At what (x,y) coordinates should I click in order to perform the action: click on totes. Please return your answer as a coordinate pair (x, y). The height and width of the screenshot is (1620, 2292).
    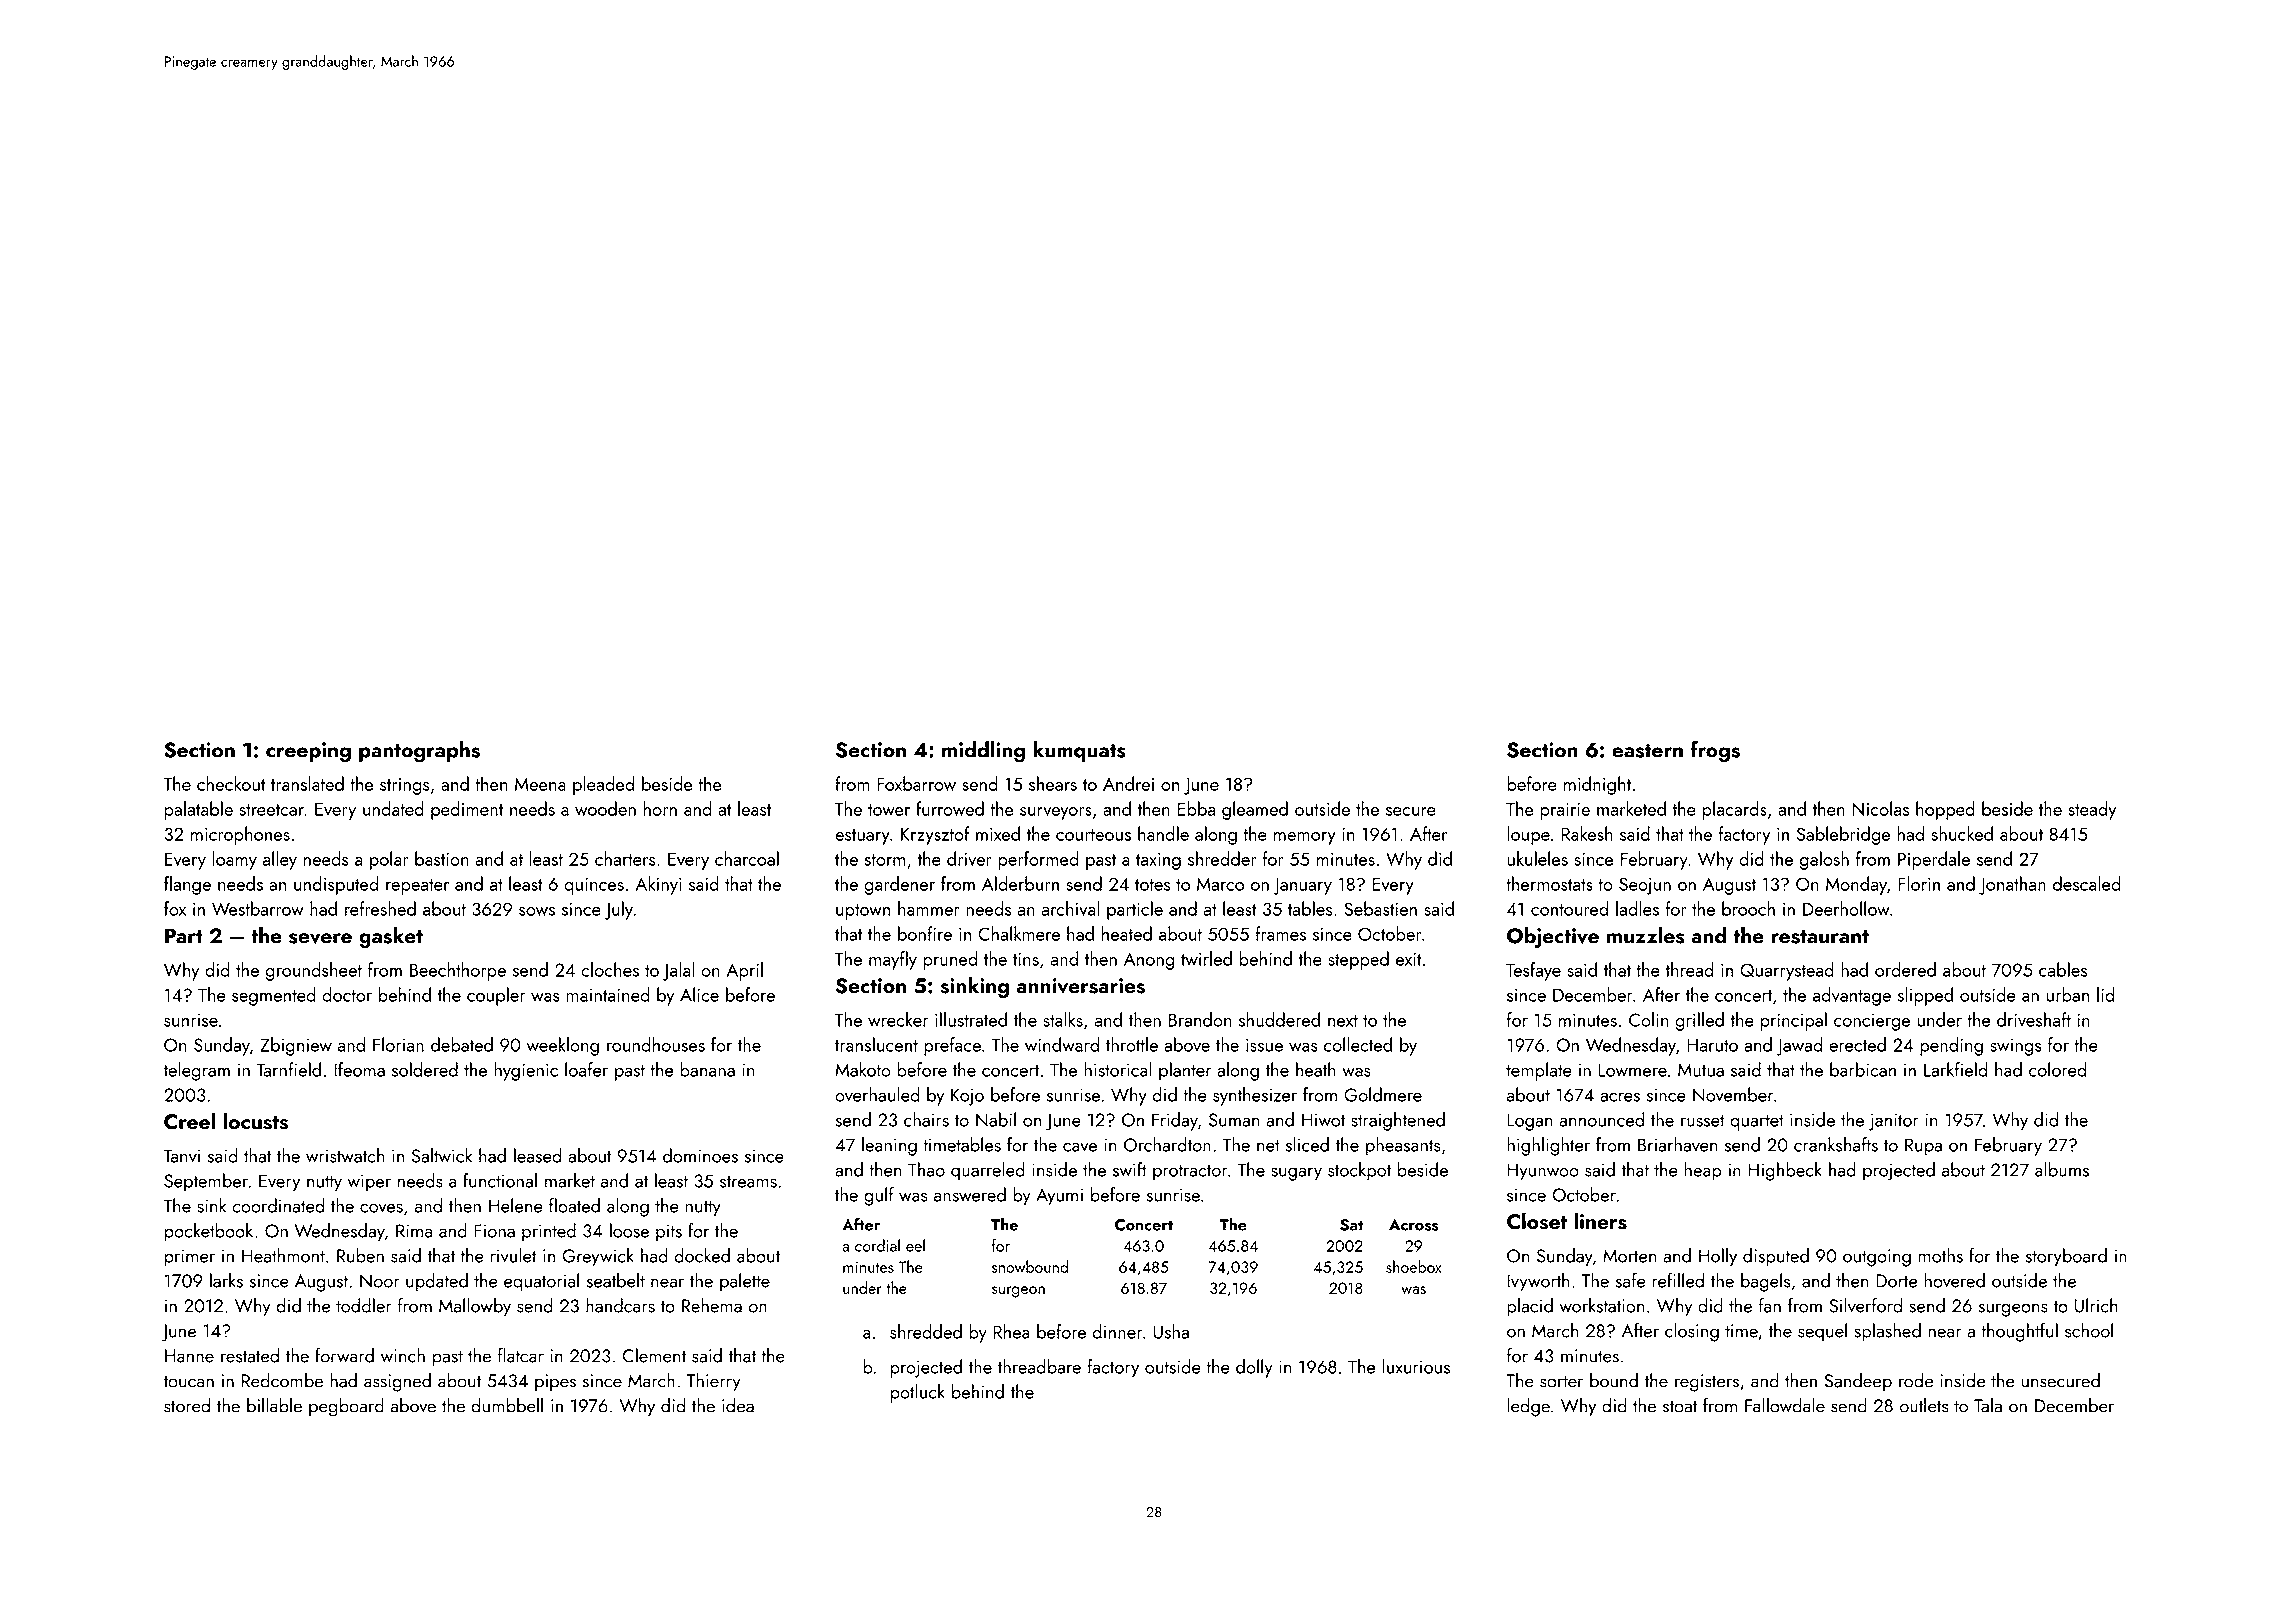
    Looking at the image, I should click on (1152, 885).
